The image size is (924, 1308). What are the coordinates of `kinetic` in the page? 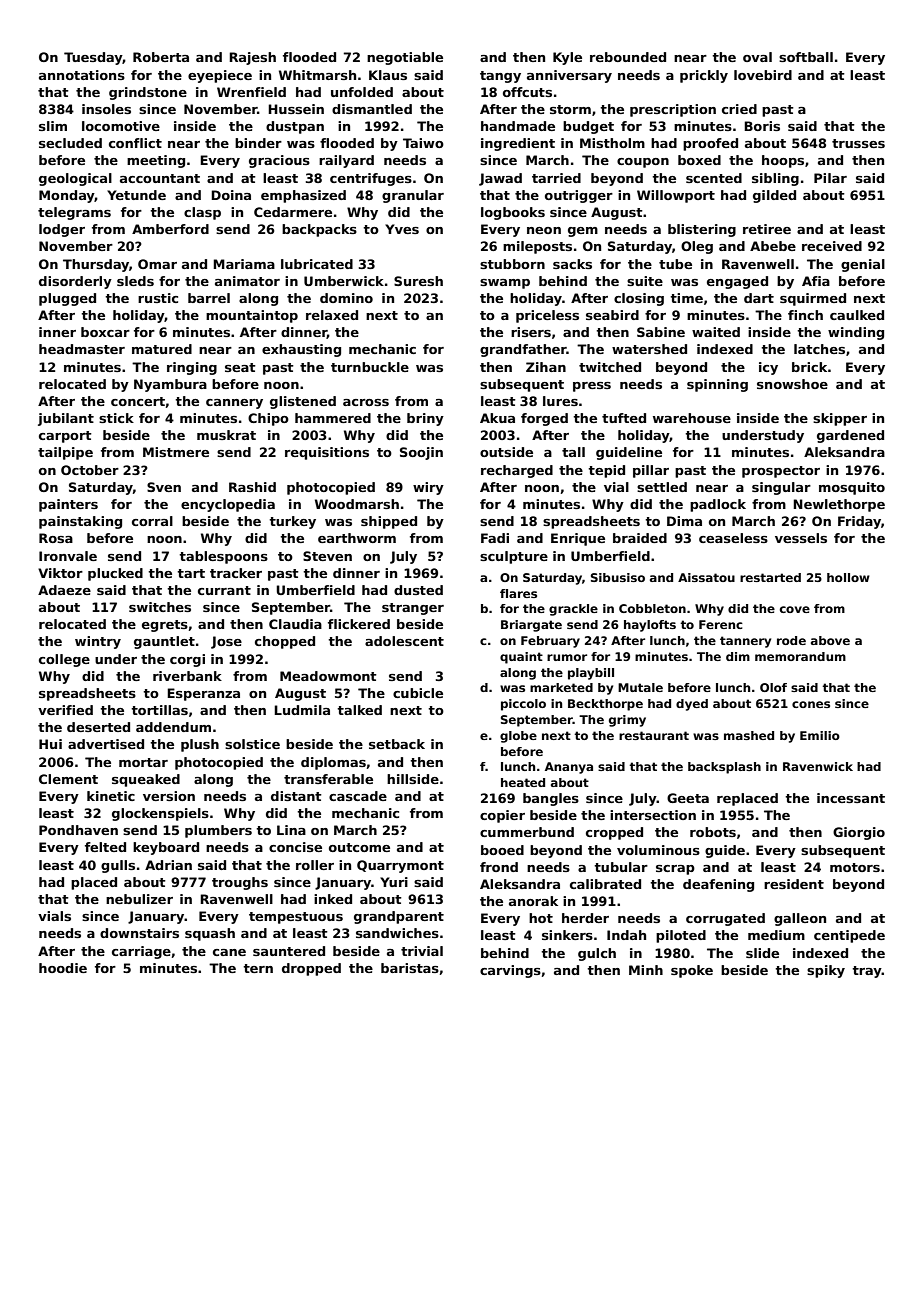 It's located at (111, 796).
